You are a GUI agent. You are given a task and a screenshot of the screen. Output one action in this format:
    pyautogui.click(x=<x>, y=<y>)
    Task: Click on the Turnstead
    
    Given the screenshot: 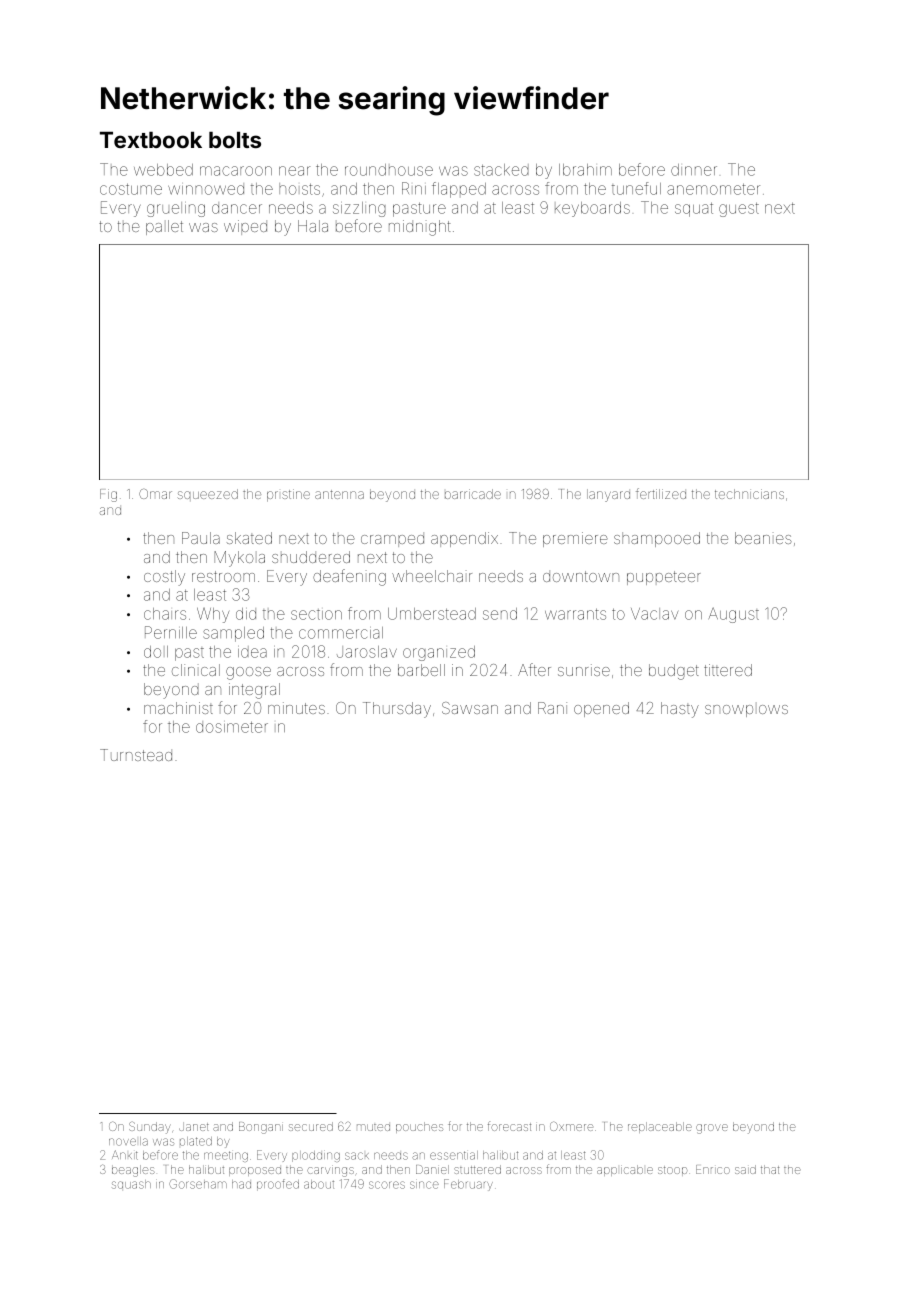 What is the action you would take?
    pyautogui.click(x=136, y=755)
